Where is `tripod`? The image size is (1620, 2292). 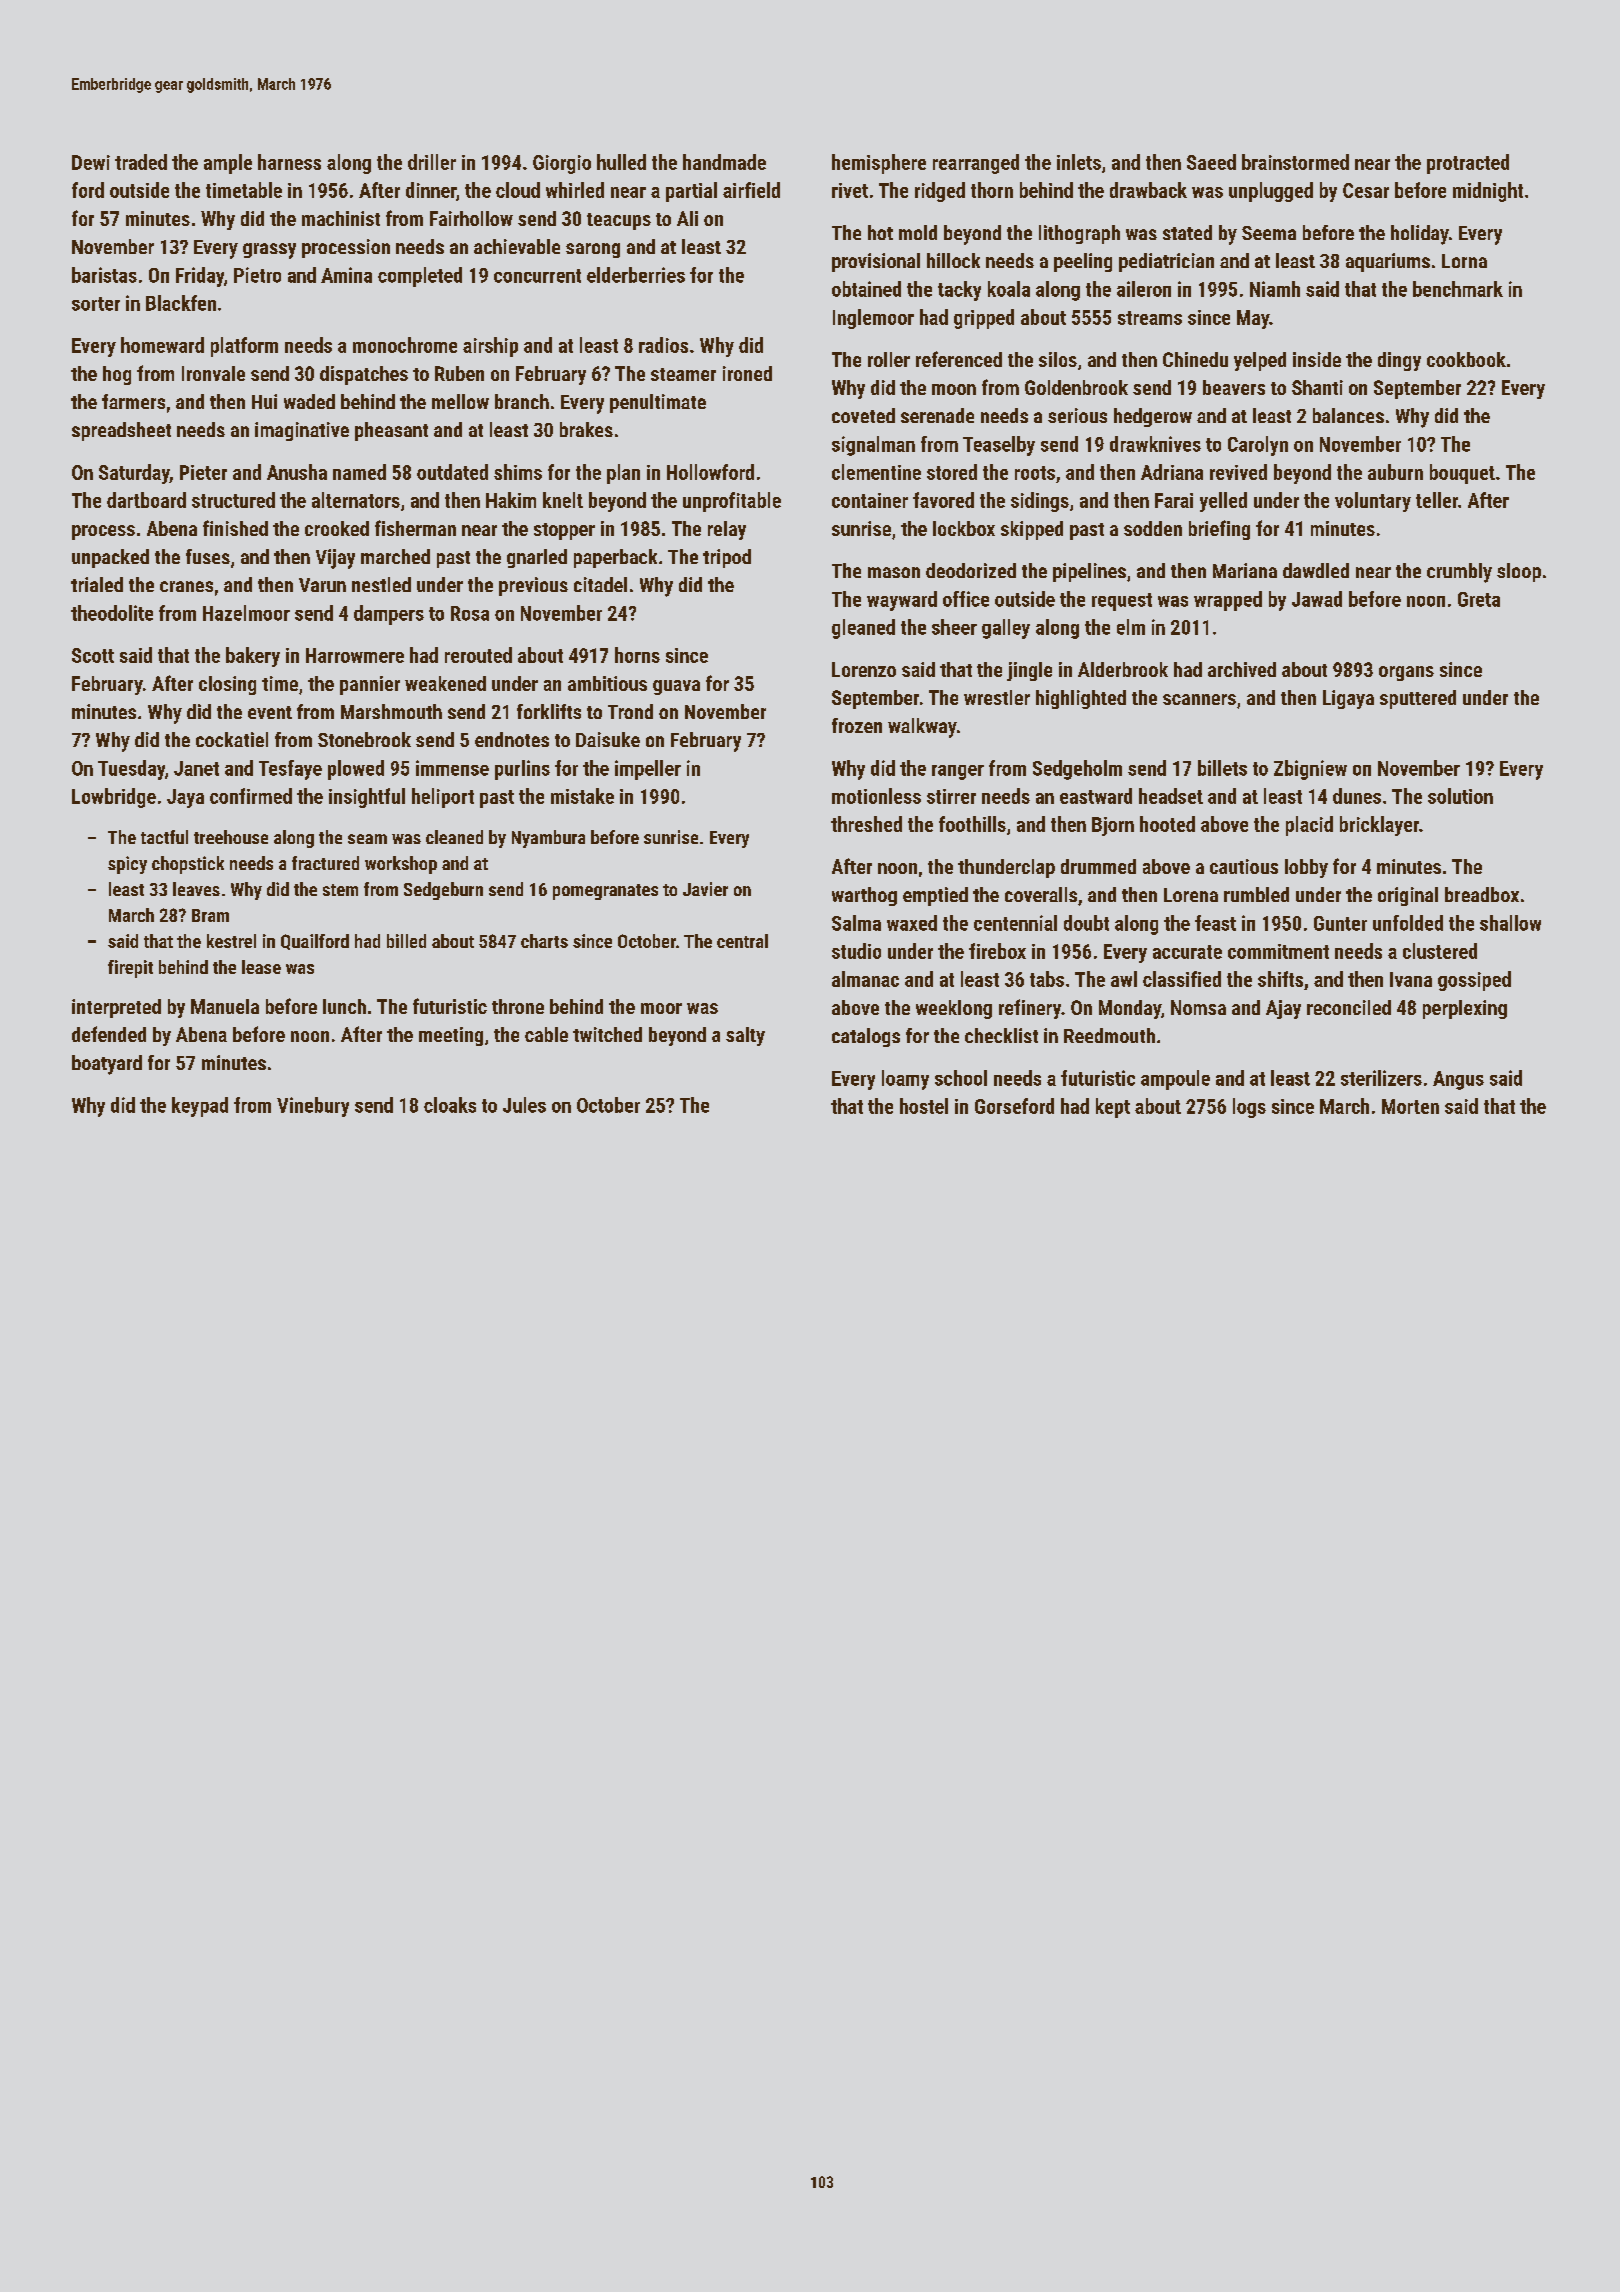 tripod is located at coordinates (727, 558).
